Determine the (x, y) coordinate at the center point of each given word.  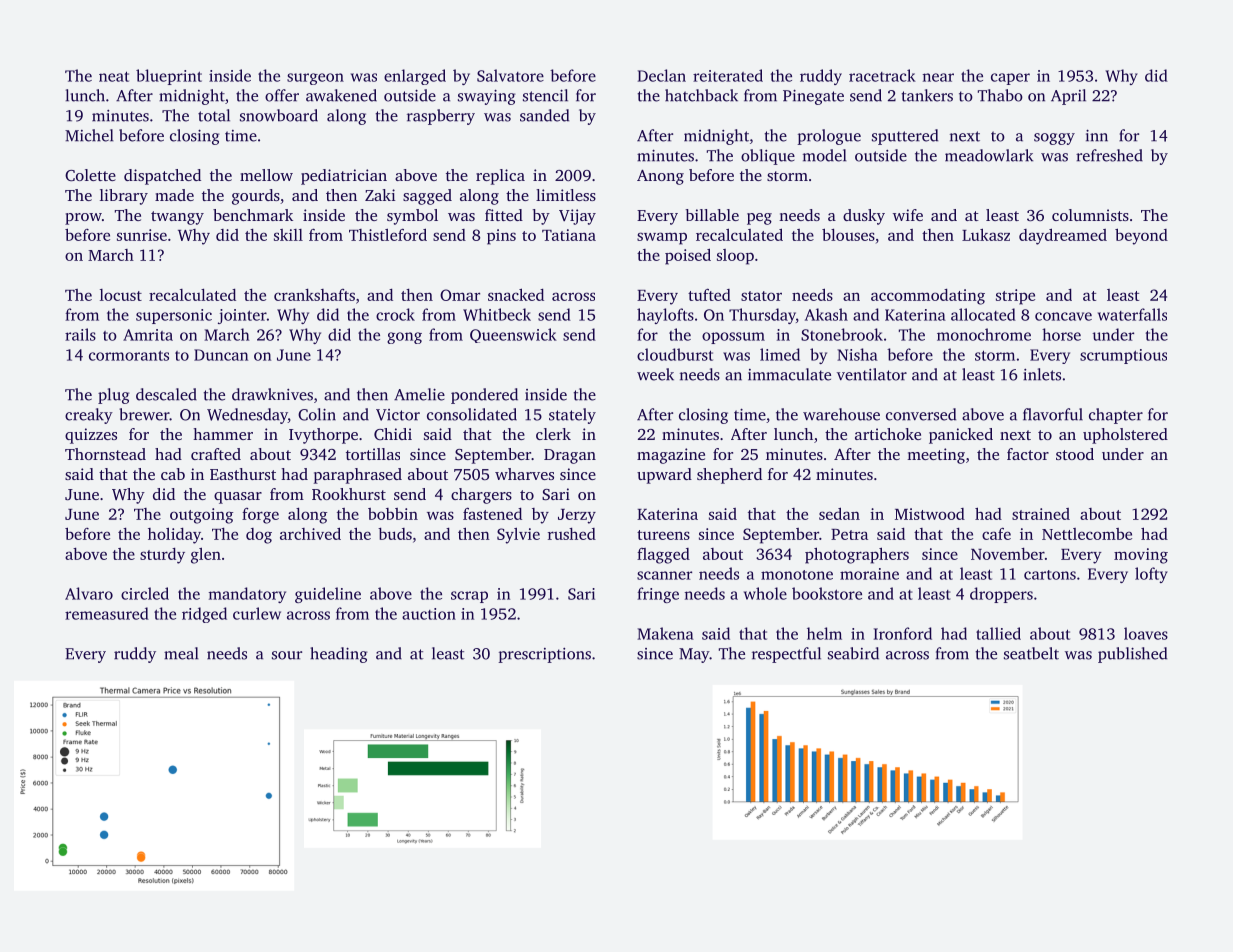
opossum (733, 338)
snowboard (279, 115)
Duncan (221, 355)
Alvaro (89, 593)
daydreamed (1063, 236)
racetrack (882, 75)
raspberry (441, 117)
